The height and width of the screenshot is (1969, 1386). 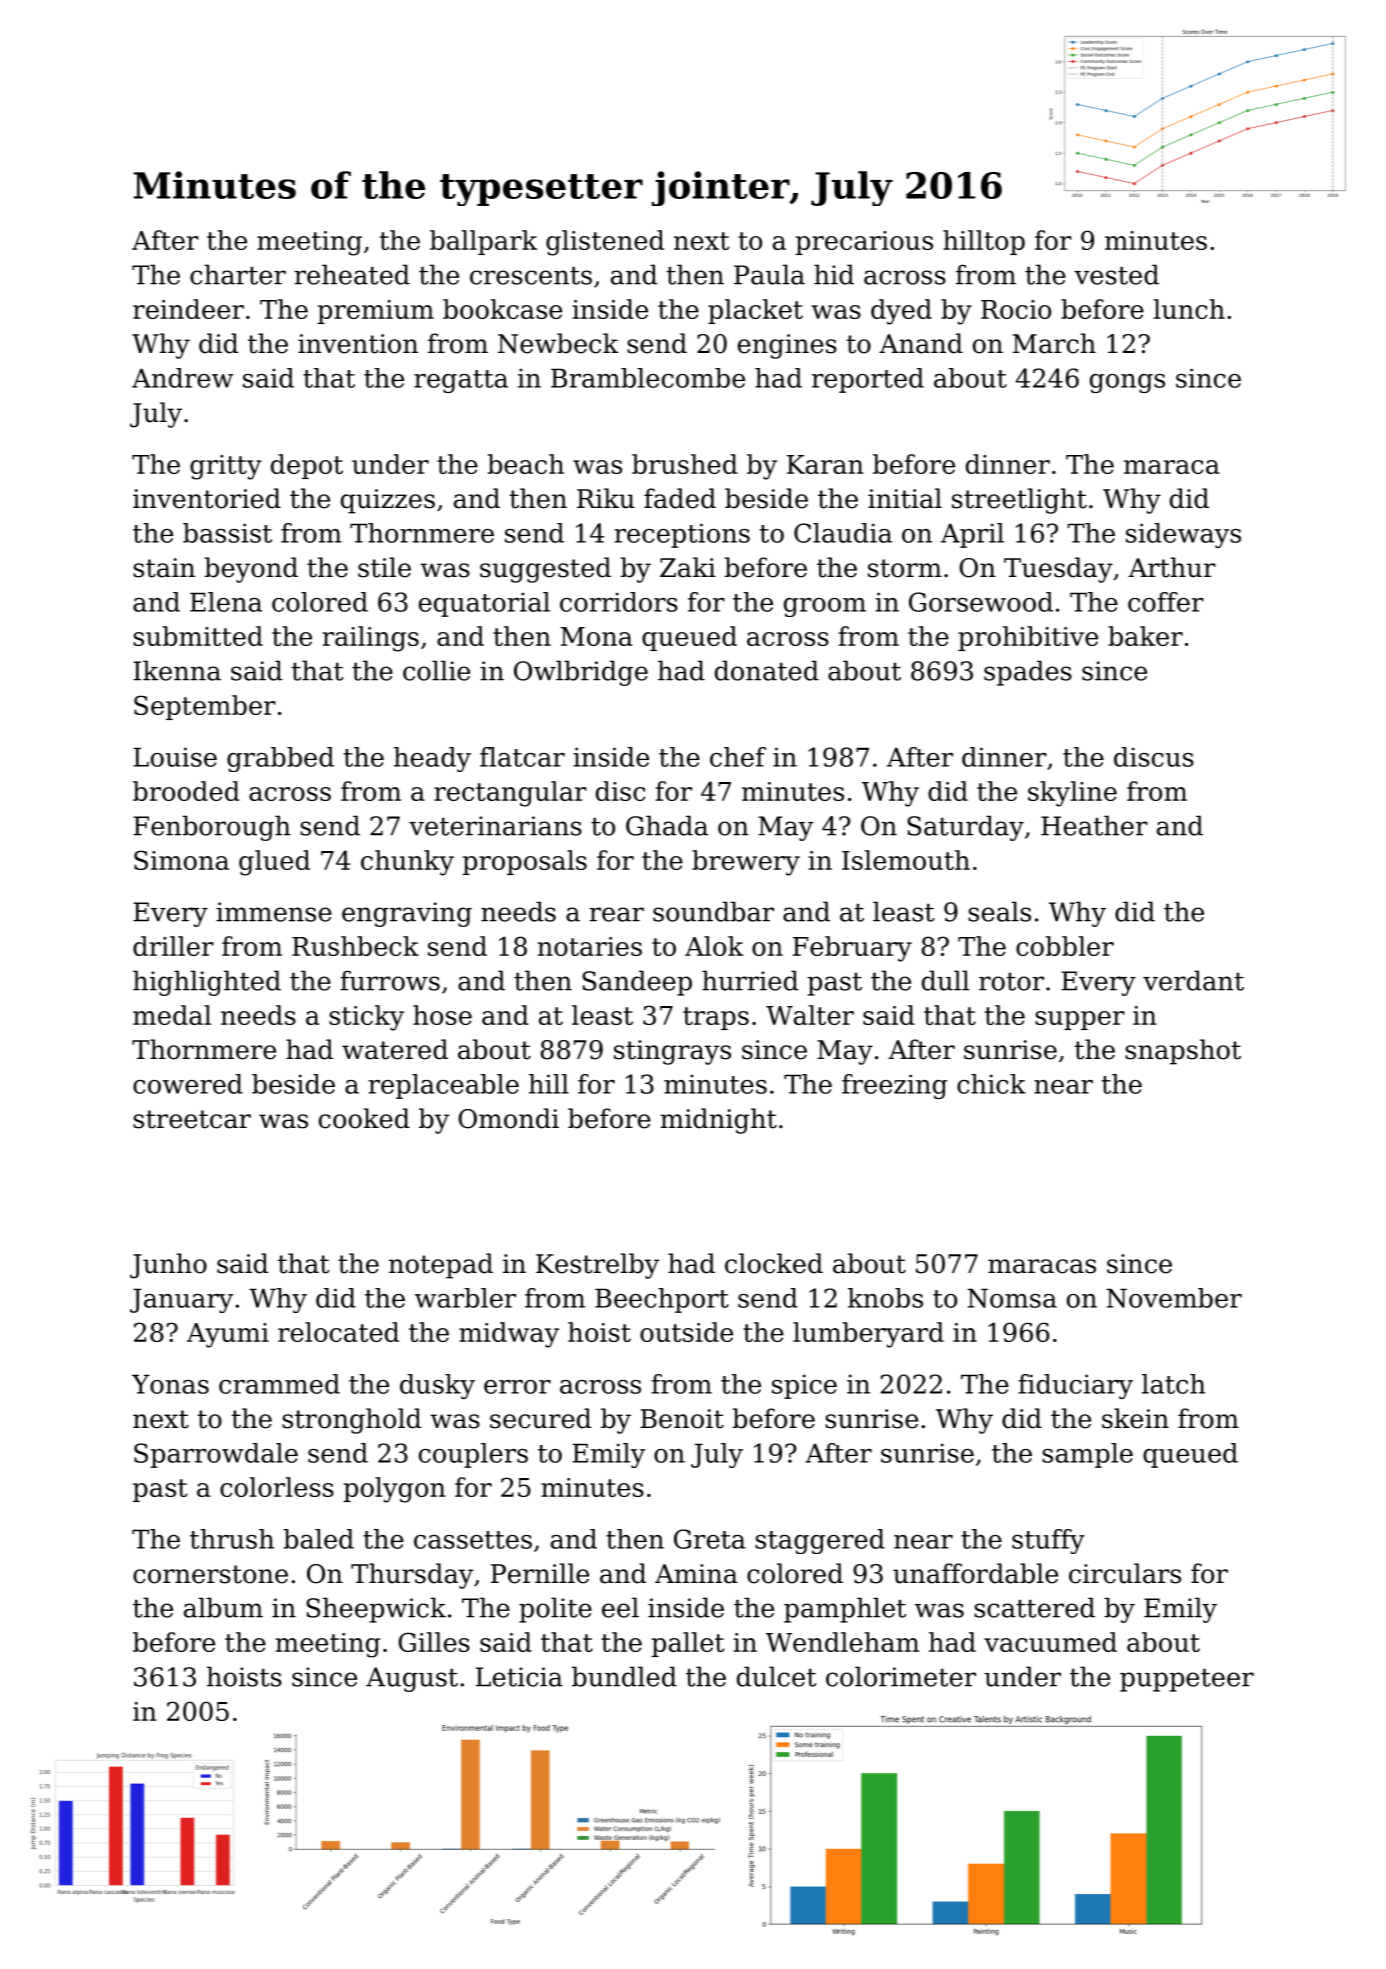 I want to click on pallet, so click(x=687, y=1644).
